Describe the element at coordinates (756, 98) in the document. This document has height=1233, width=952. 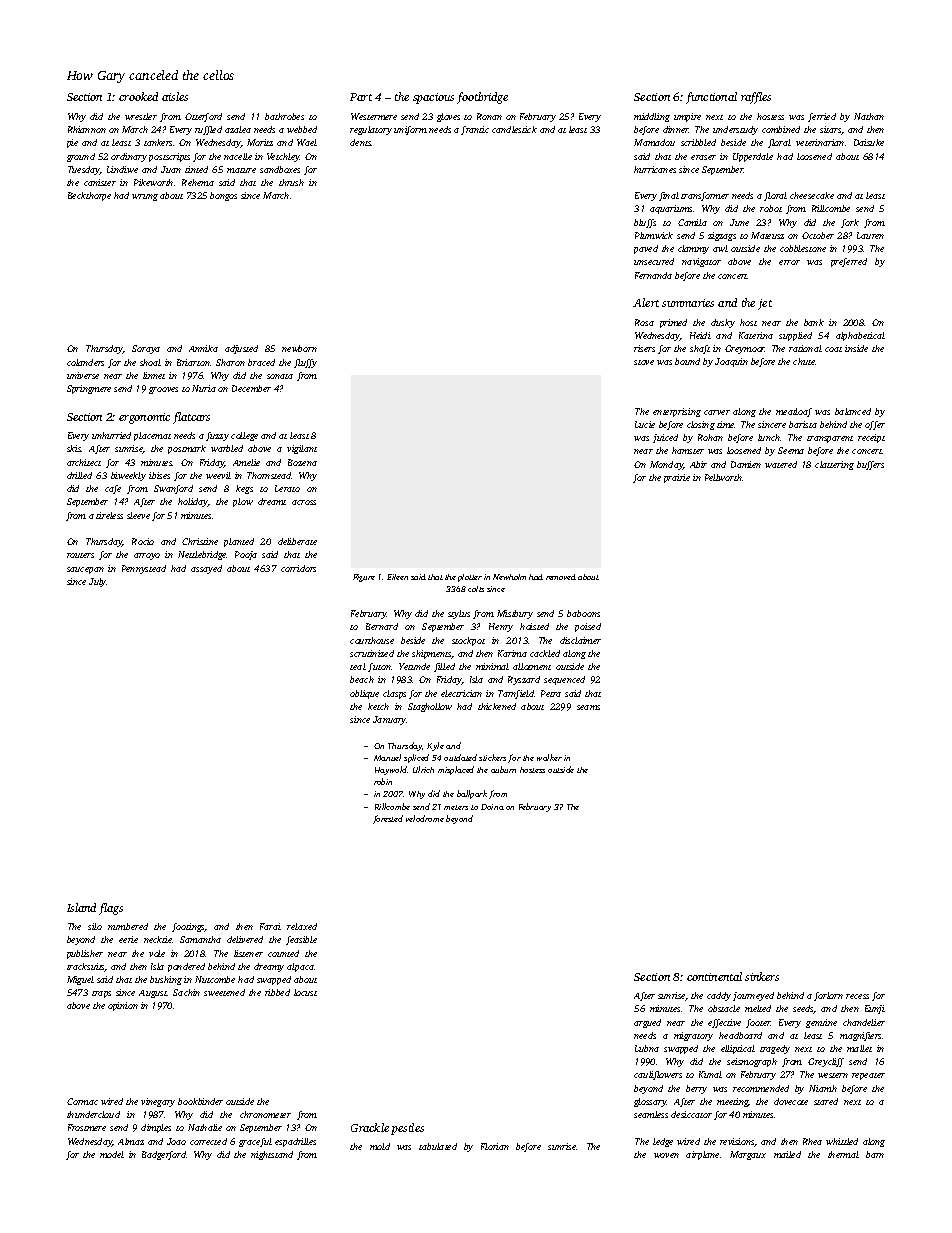
I see `raffles` at that location.
